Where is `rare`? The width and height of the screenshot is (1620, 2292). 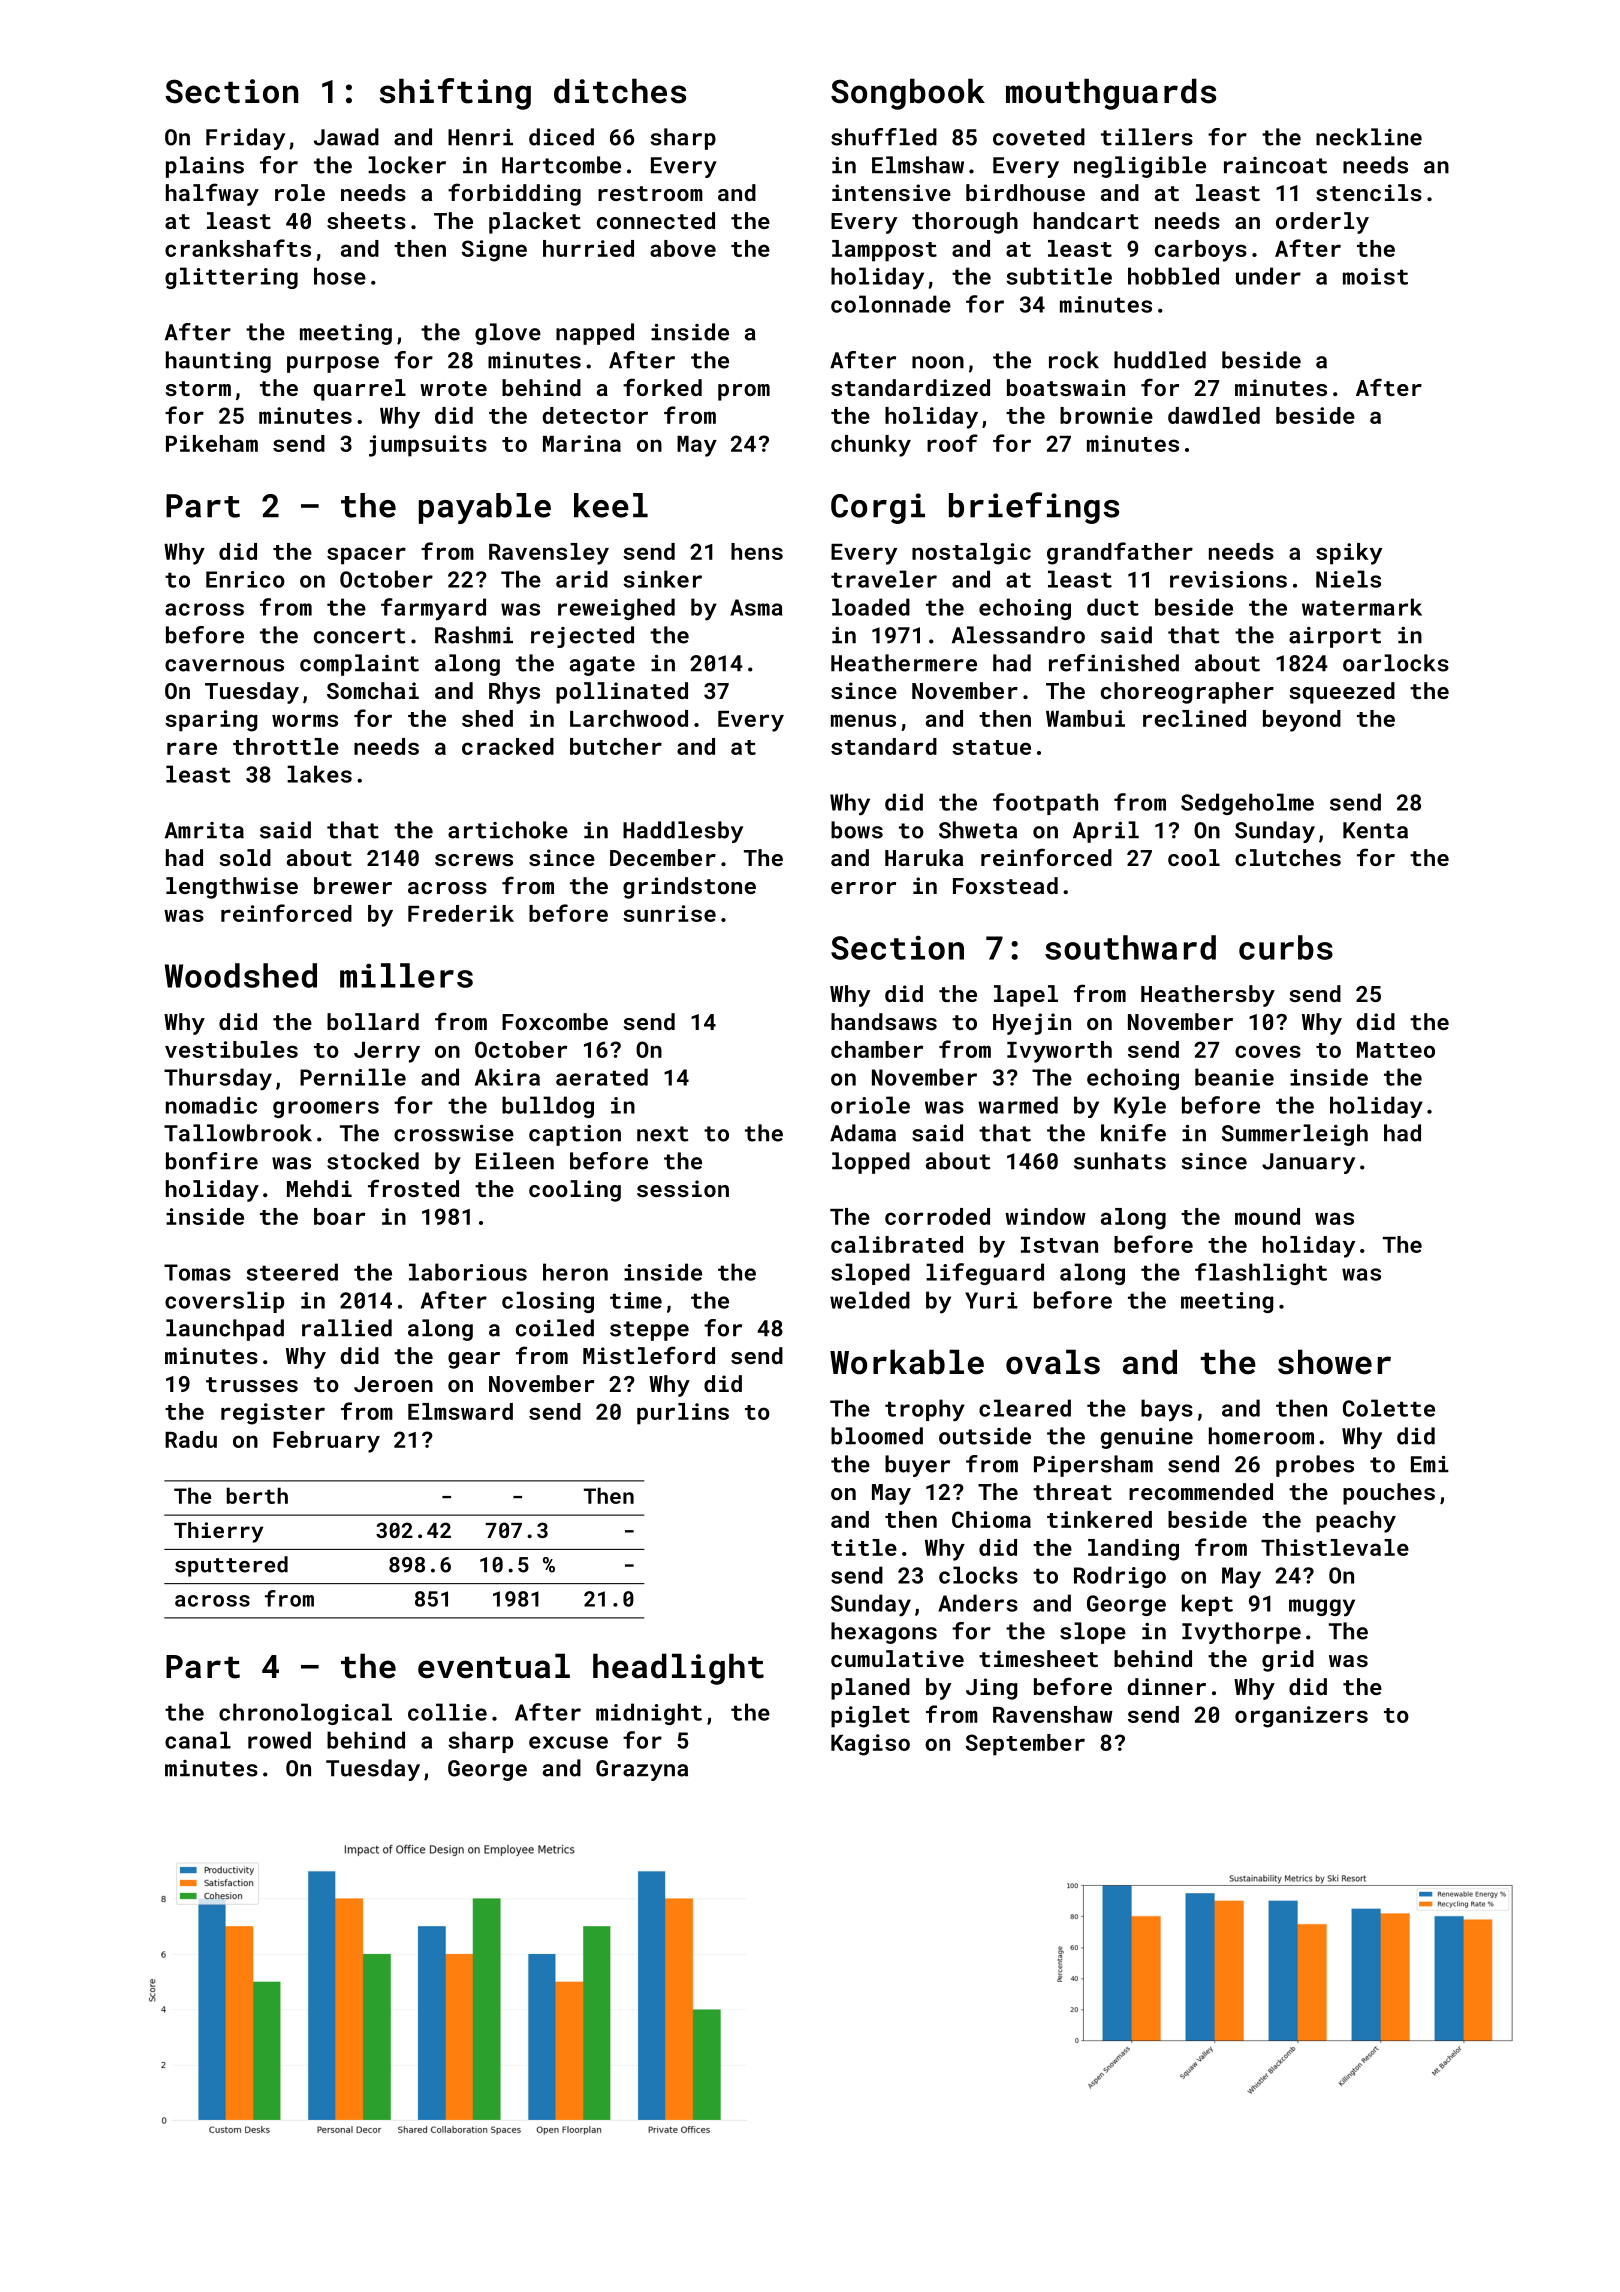 rare is located at coordinates (192, 748).
